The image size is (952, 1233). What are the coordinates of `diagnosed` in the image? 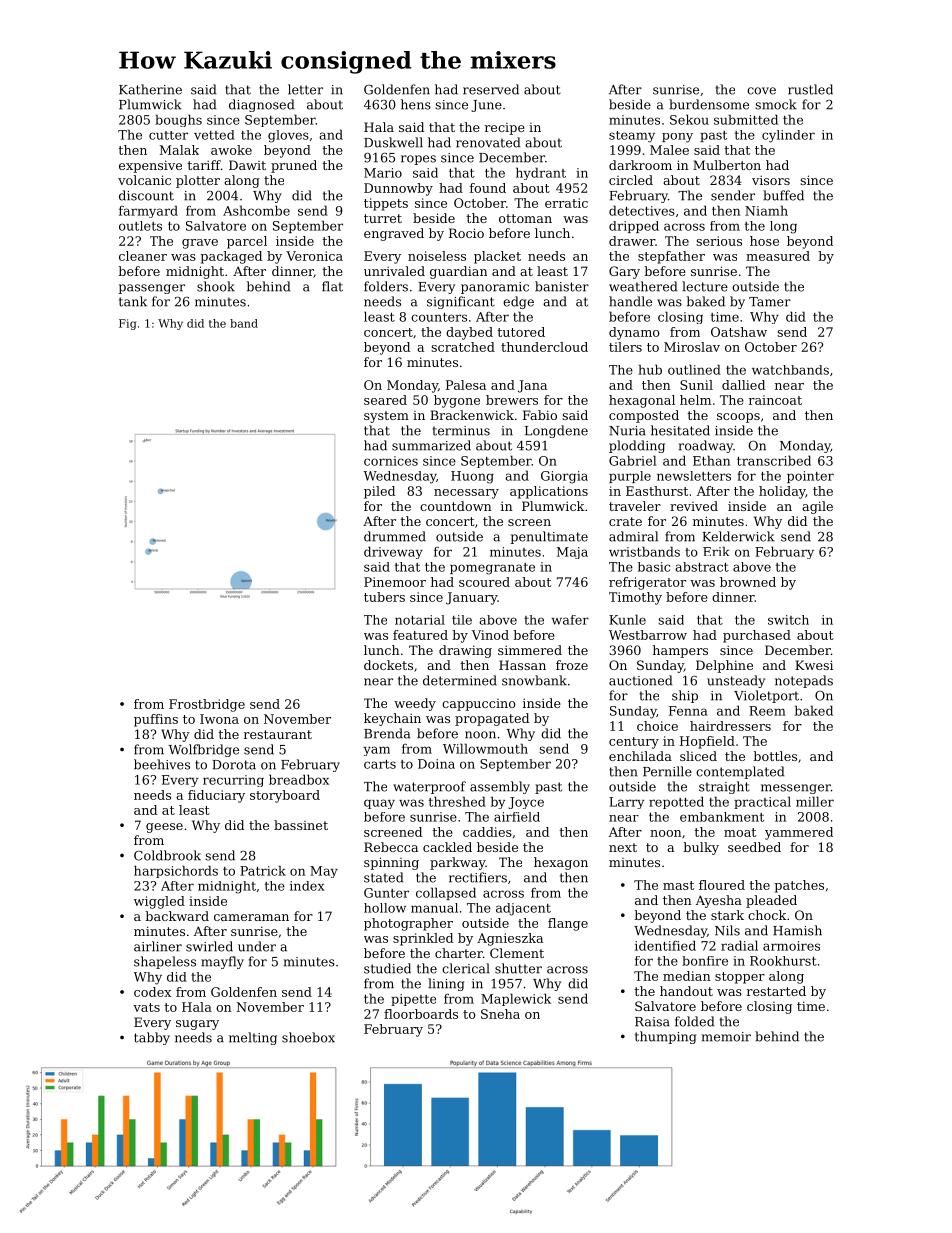 It's located at (261, 105).
